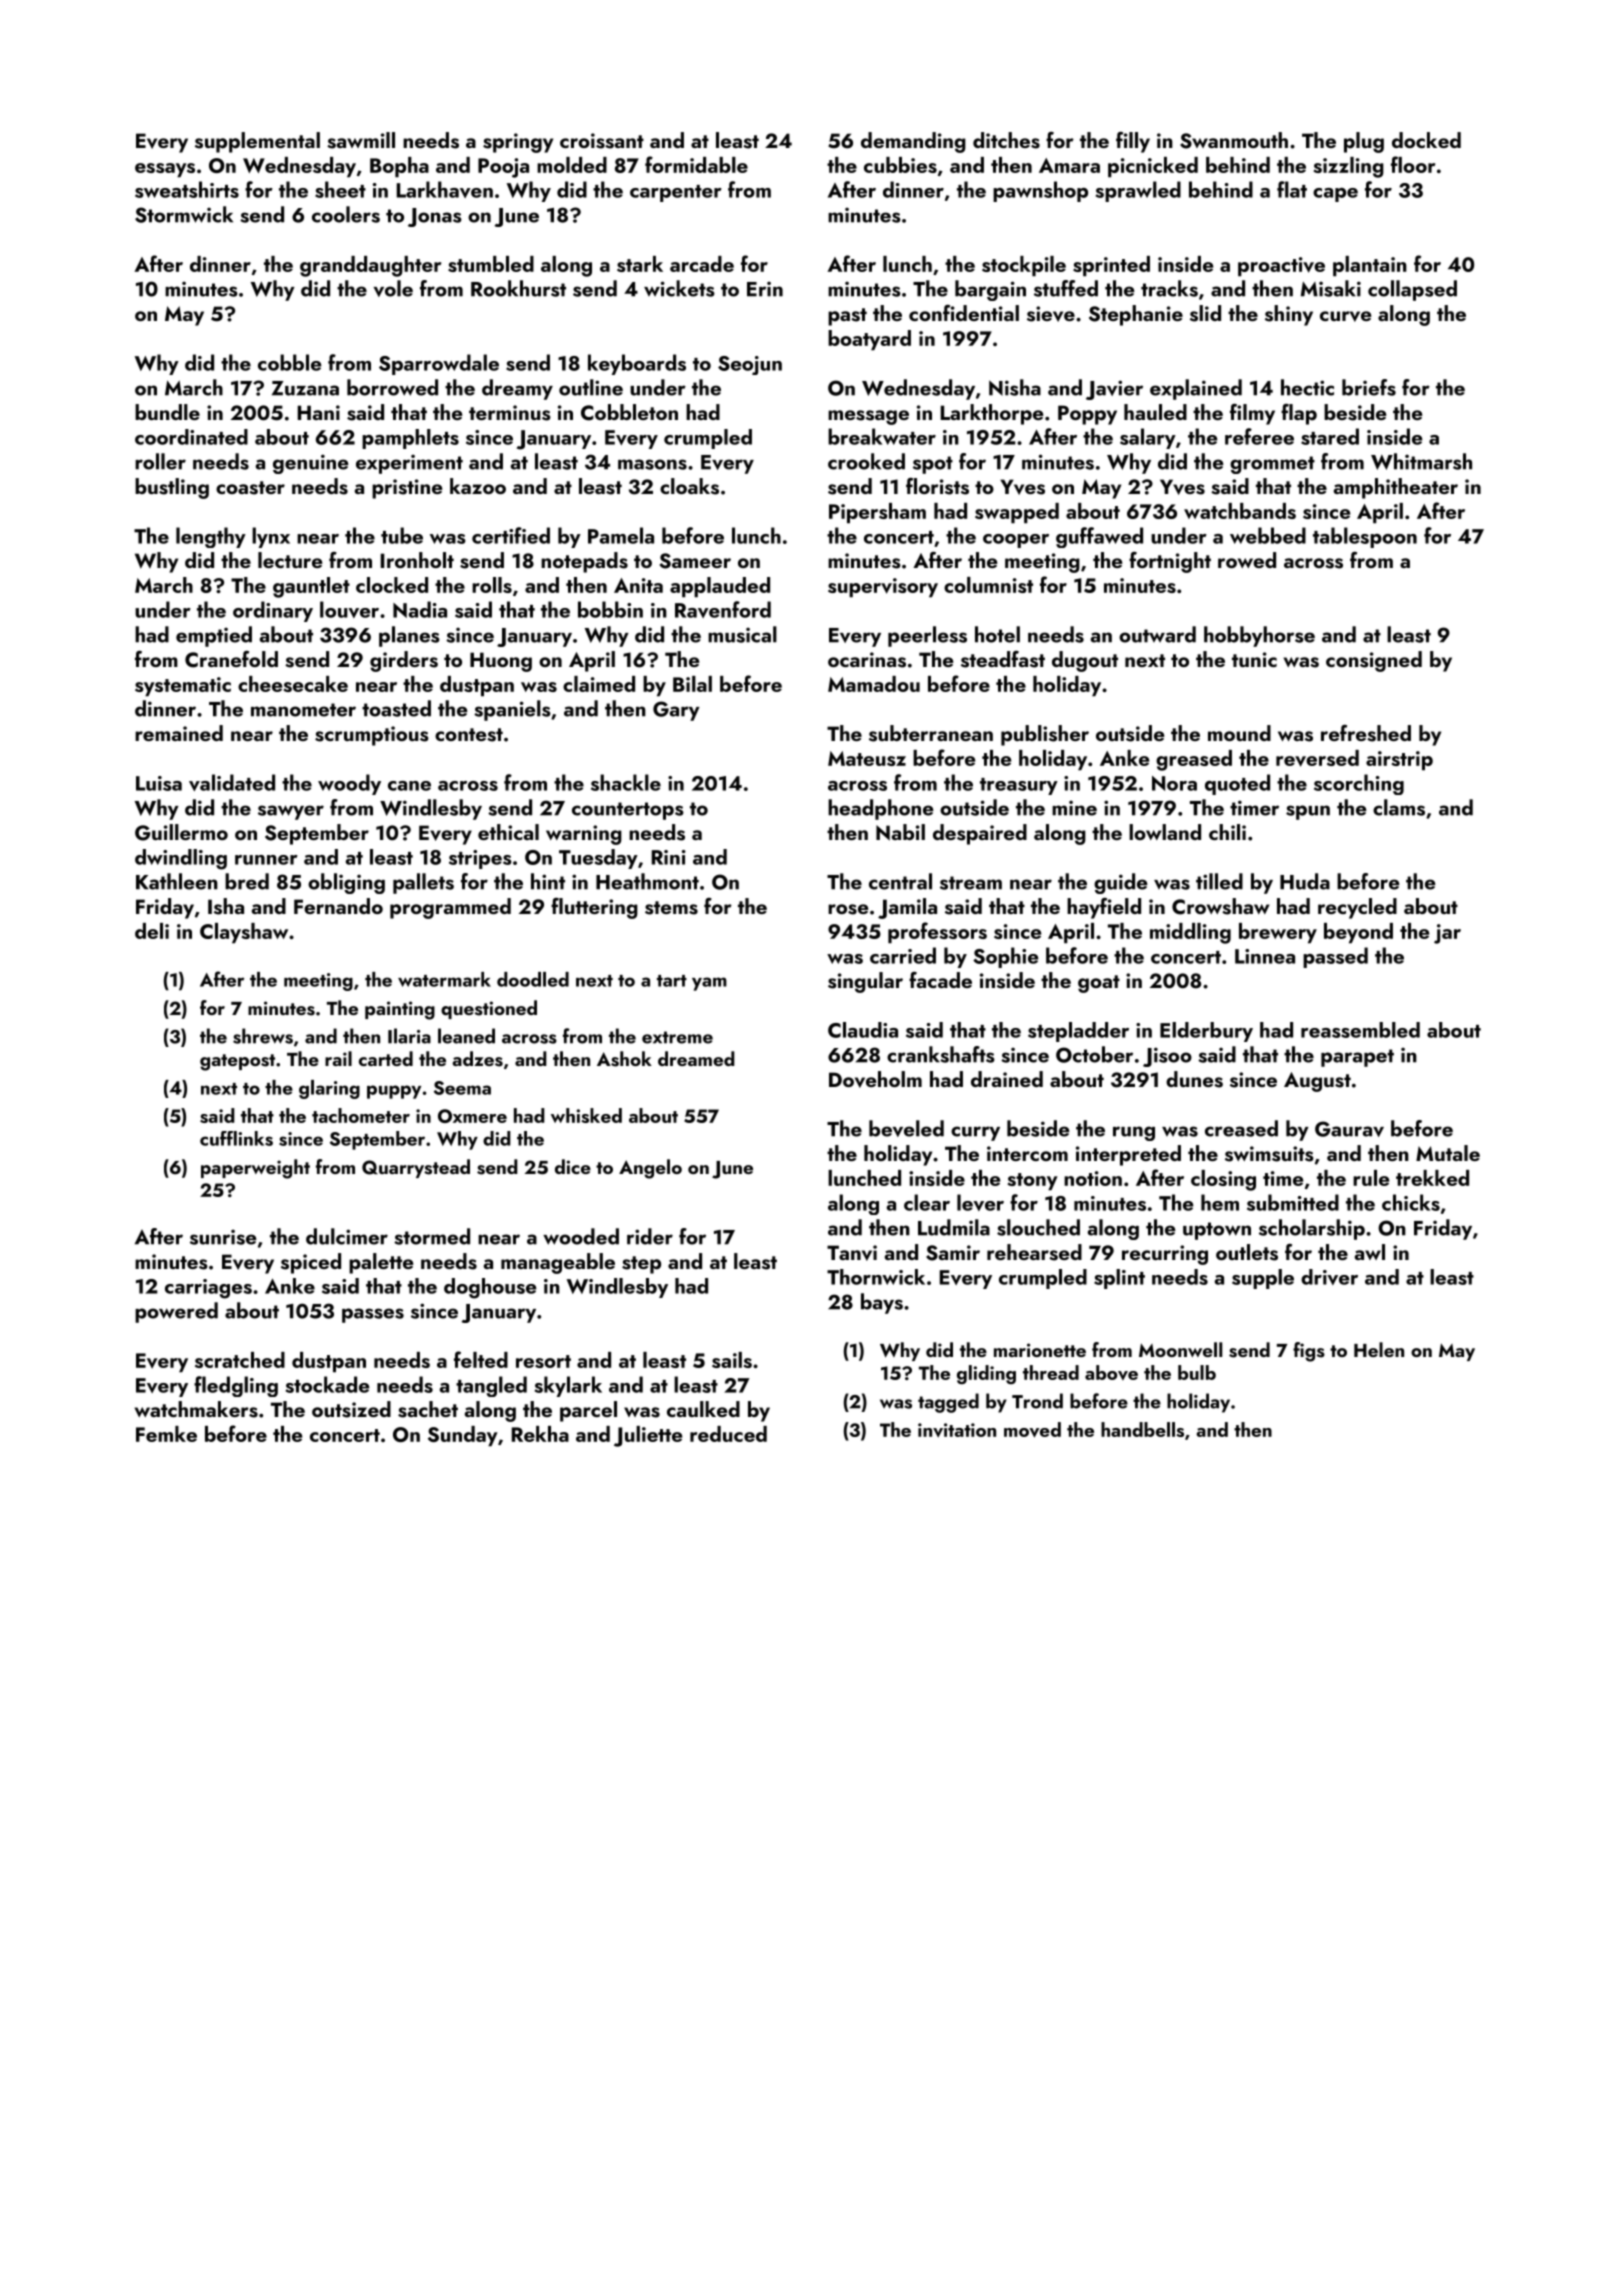  What do you see at coordinates (621, 535) in the document?
I see `Pamela` at bounding box center [621, 535].
